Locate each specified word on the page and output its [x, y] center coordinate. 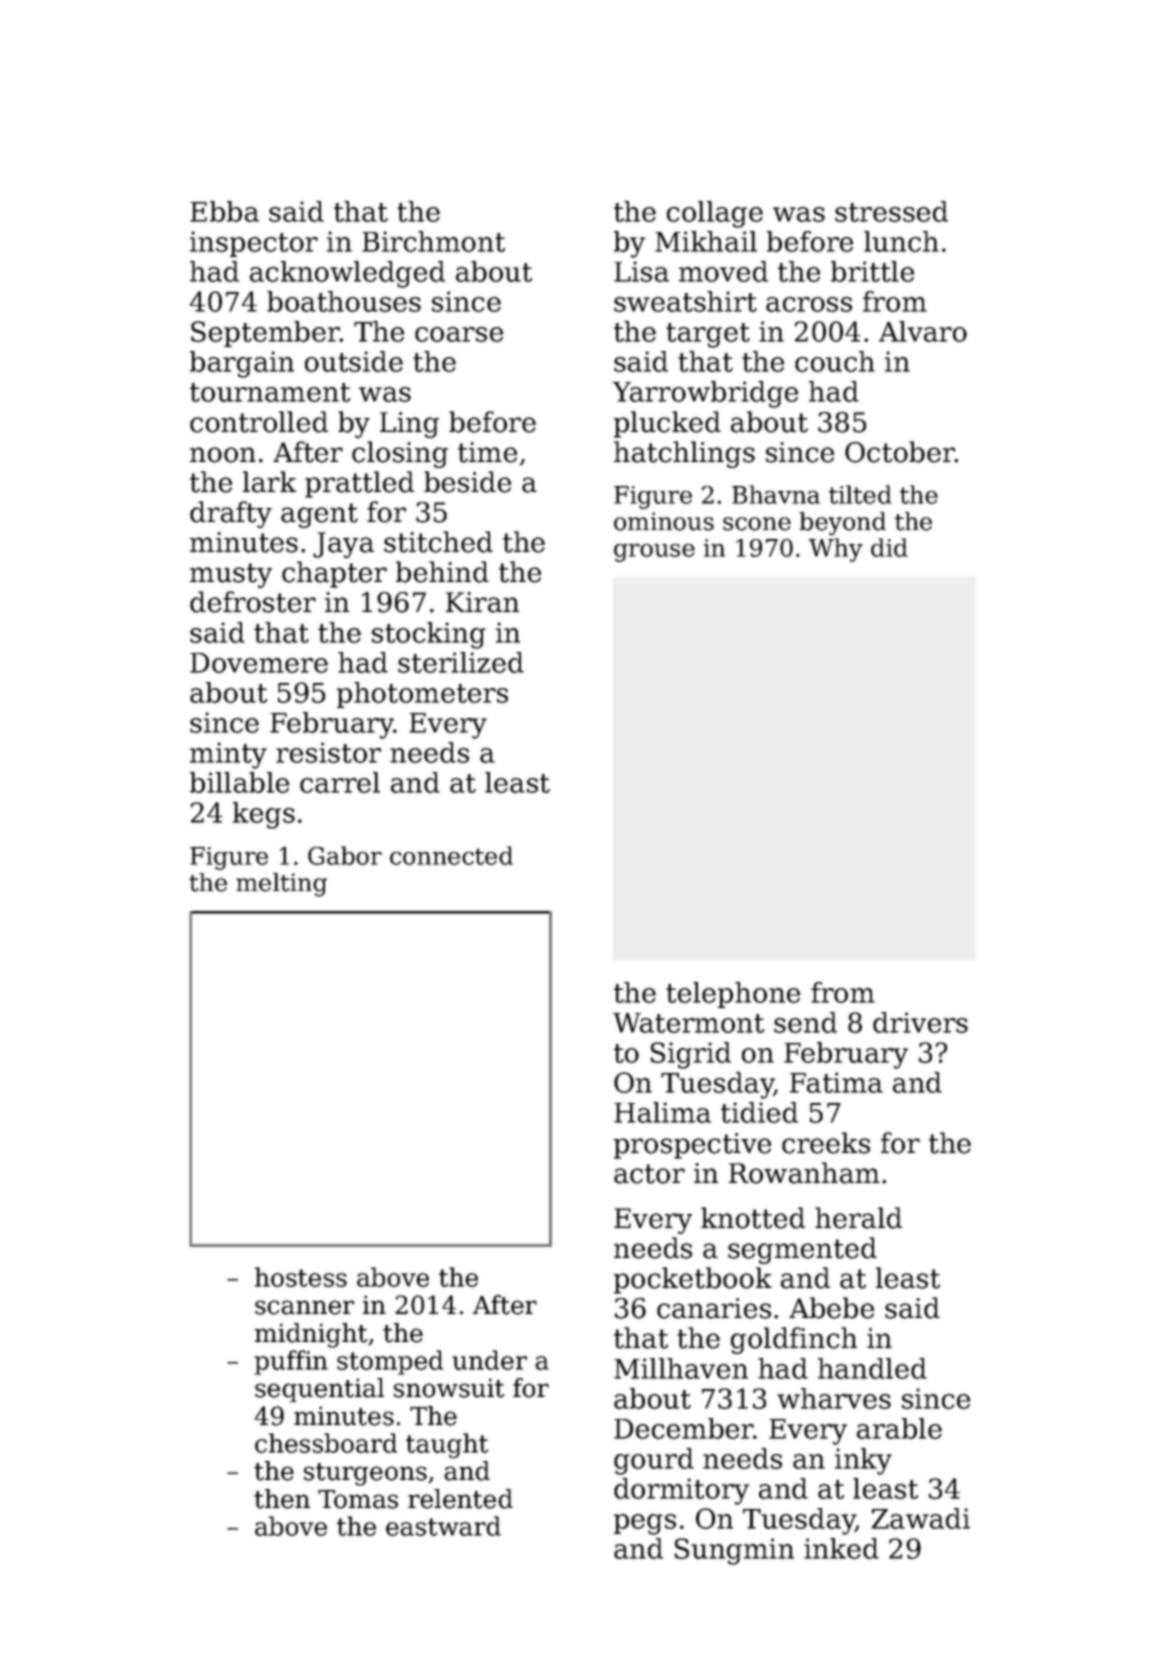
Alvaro [923, 331]
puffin [291, 1362]
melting [281, 885]
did [889, 547]
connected [451, 855]
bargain [242, 364]
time [487, 452]
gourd [654, 1461]
